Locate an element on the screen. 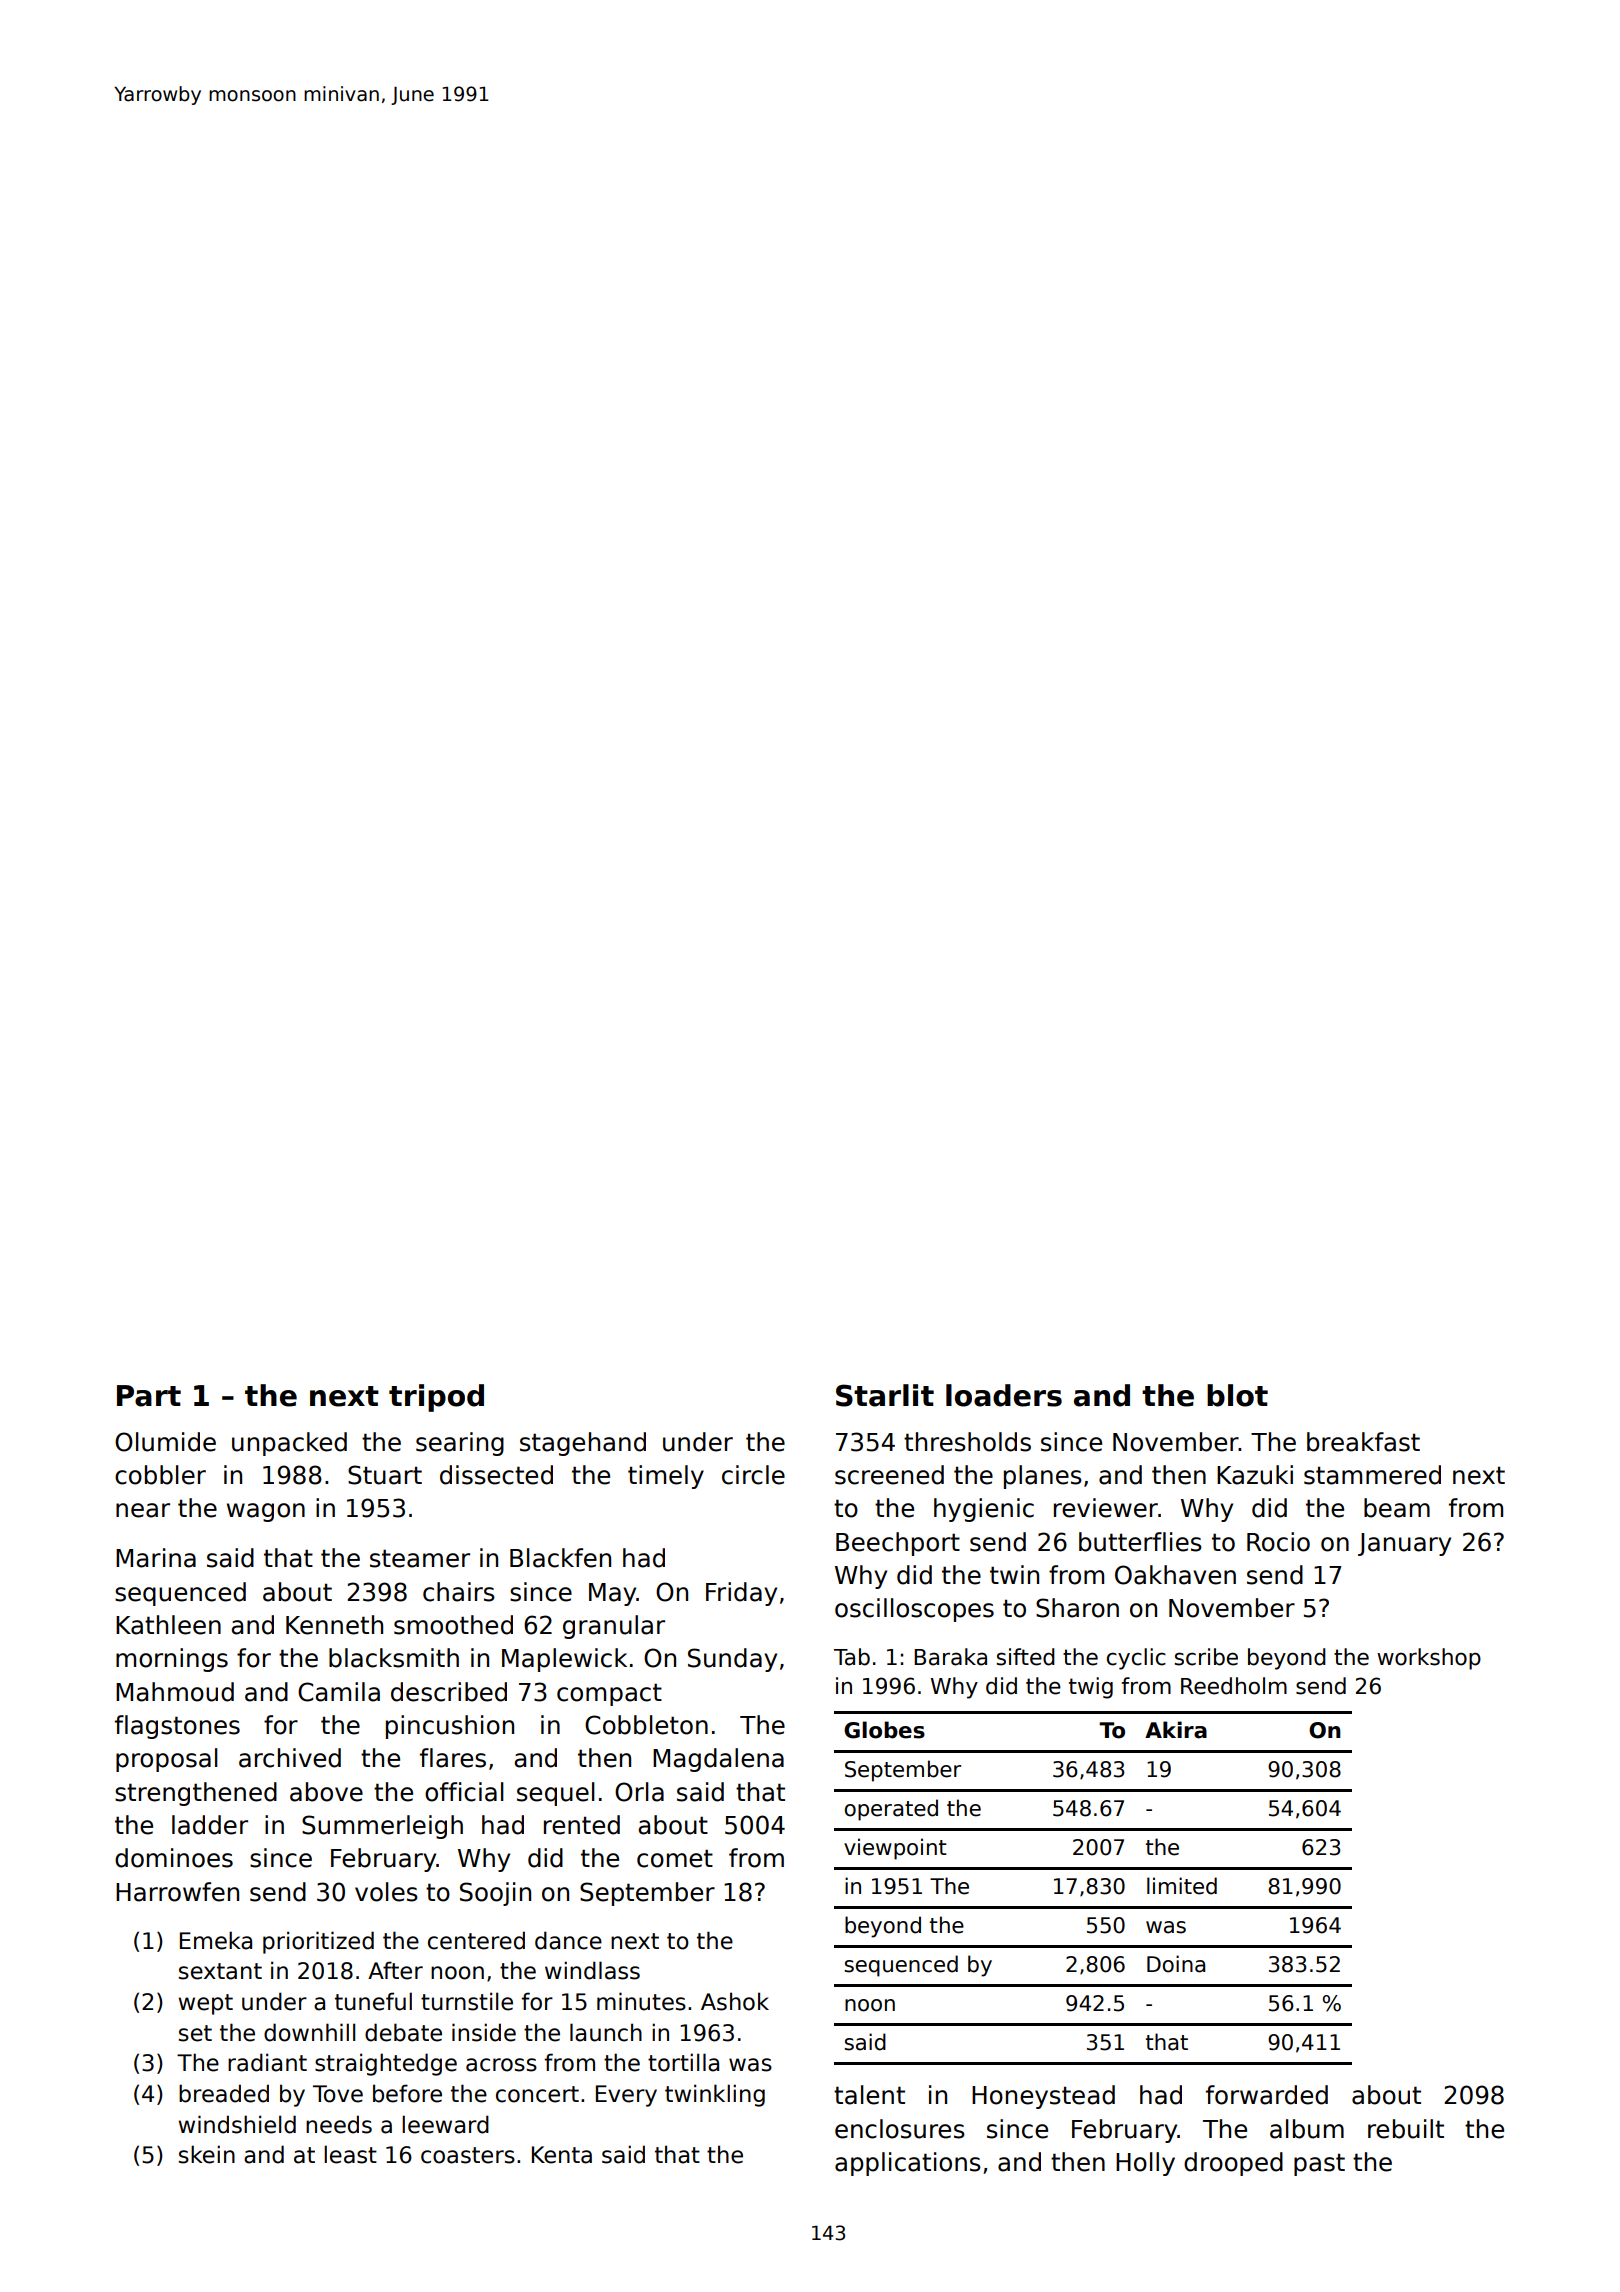  least is located at coordinates (350, 2154).
